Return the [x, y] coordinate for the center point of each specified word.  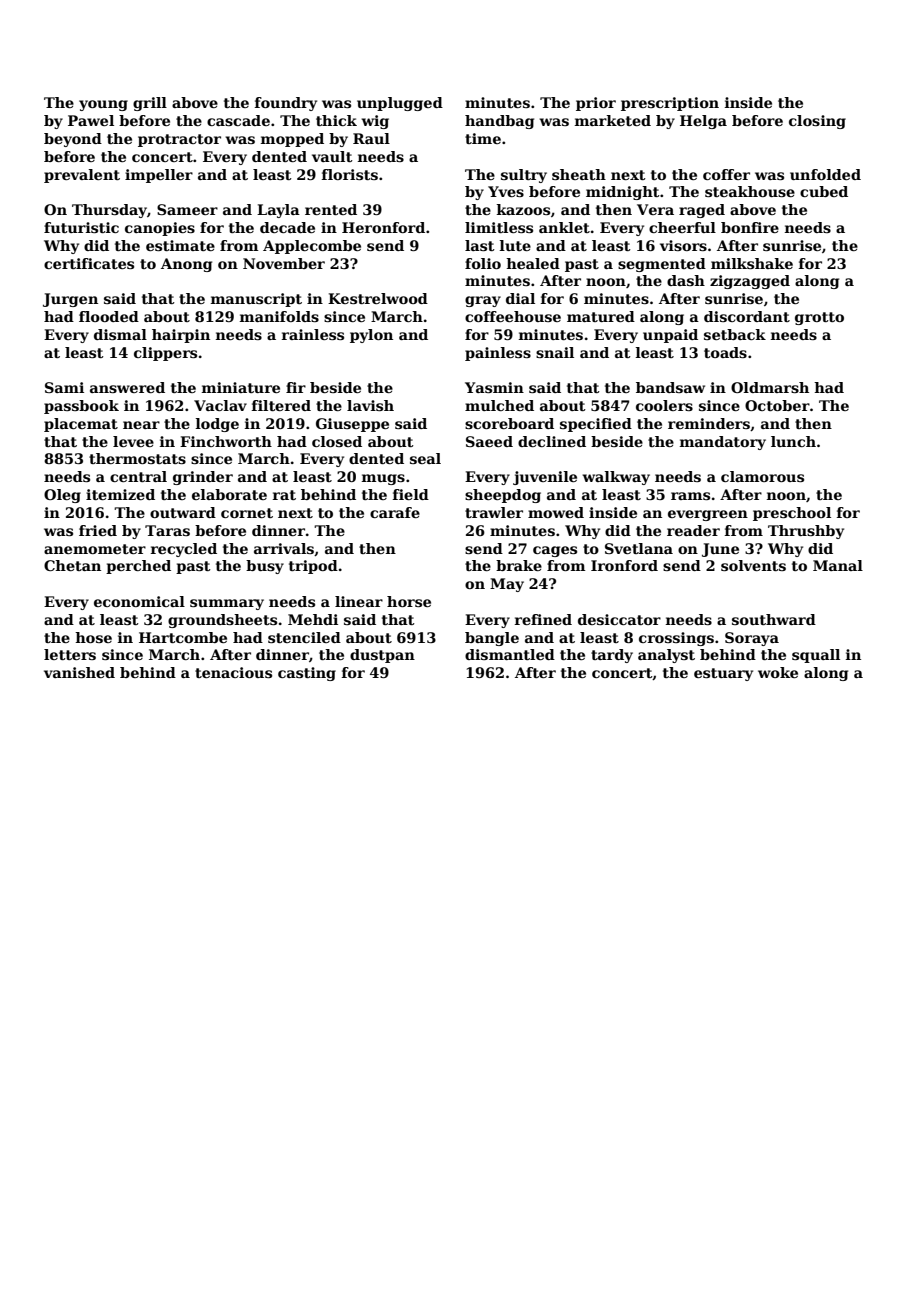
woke [778, 672]
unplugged [400, 104]
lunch [793, 441]
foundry [286, 104]
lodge [217, 425]
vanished [79, 672]
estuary [723, 674]
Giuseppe [352, 425]
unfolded [825, 174]
